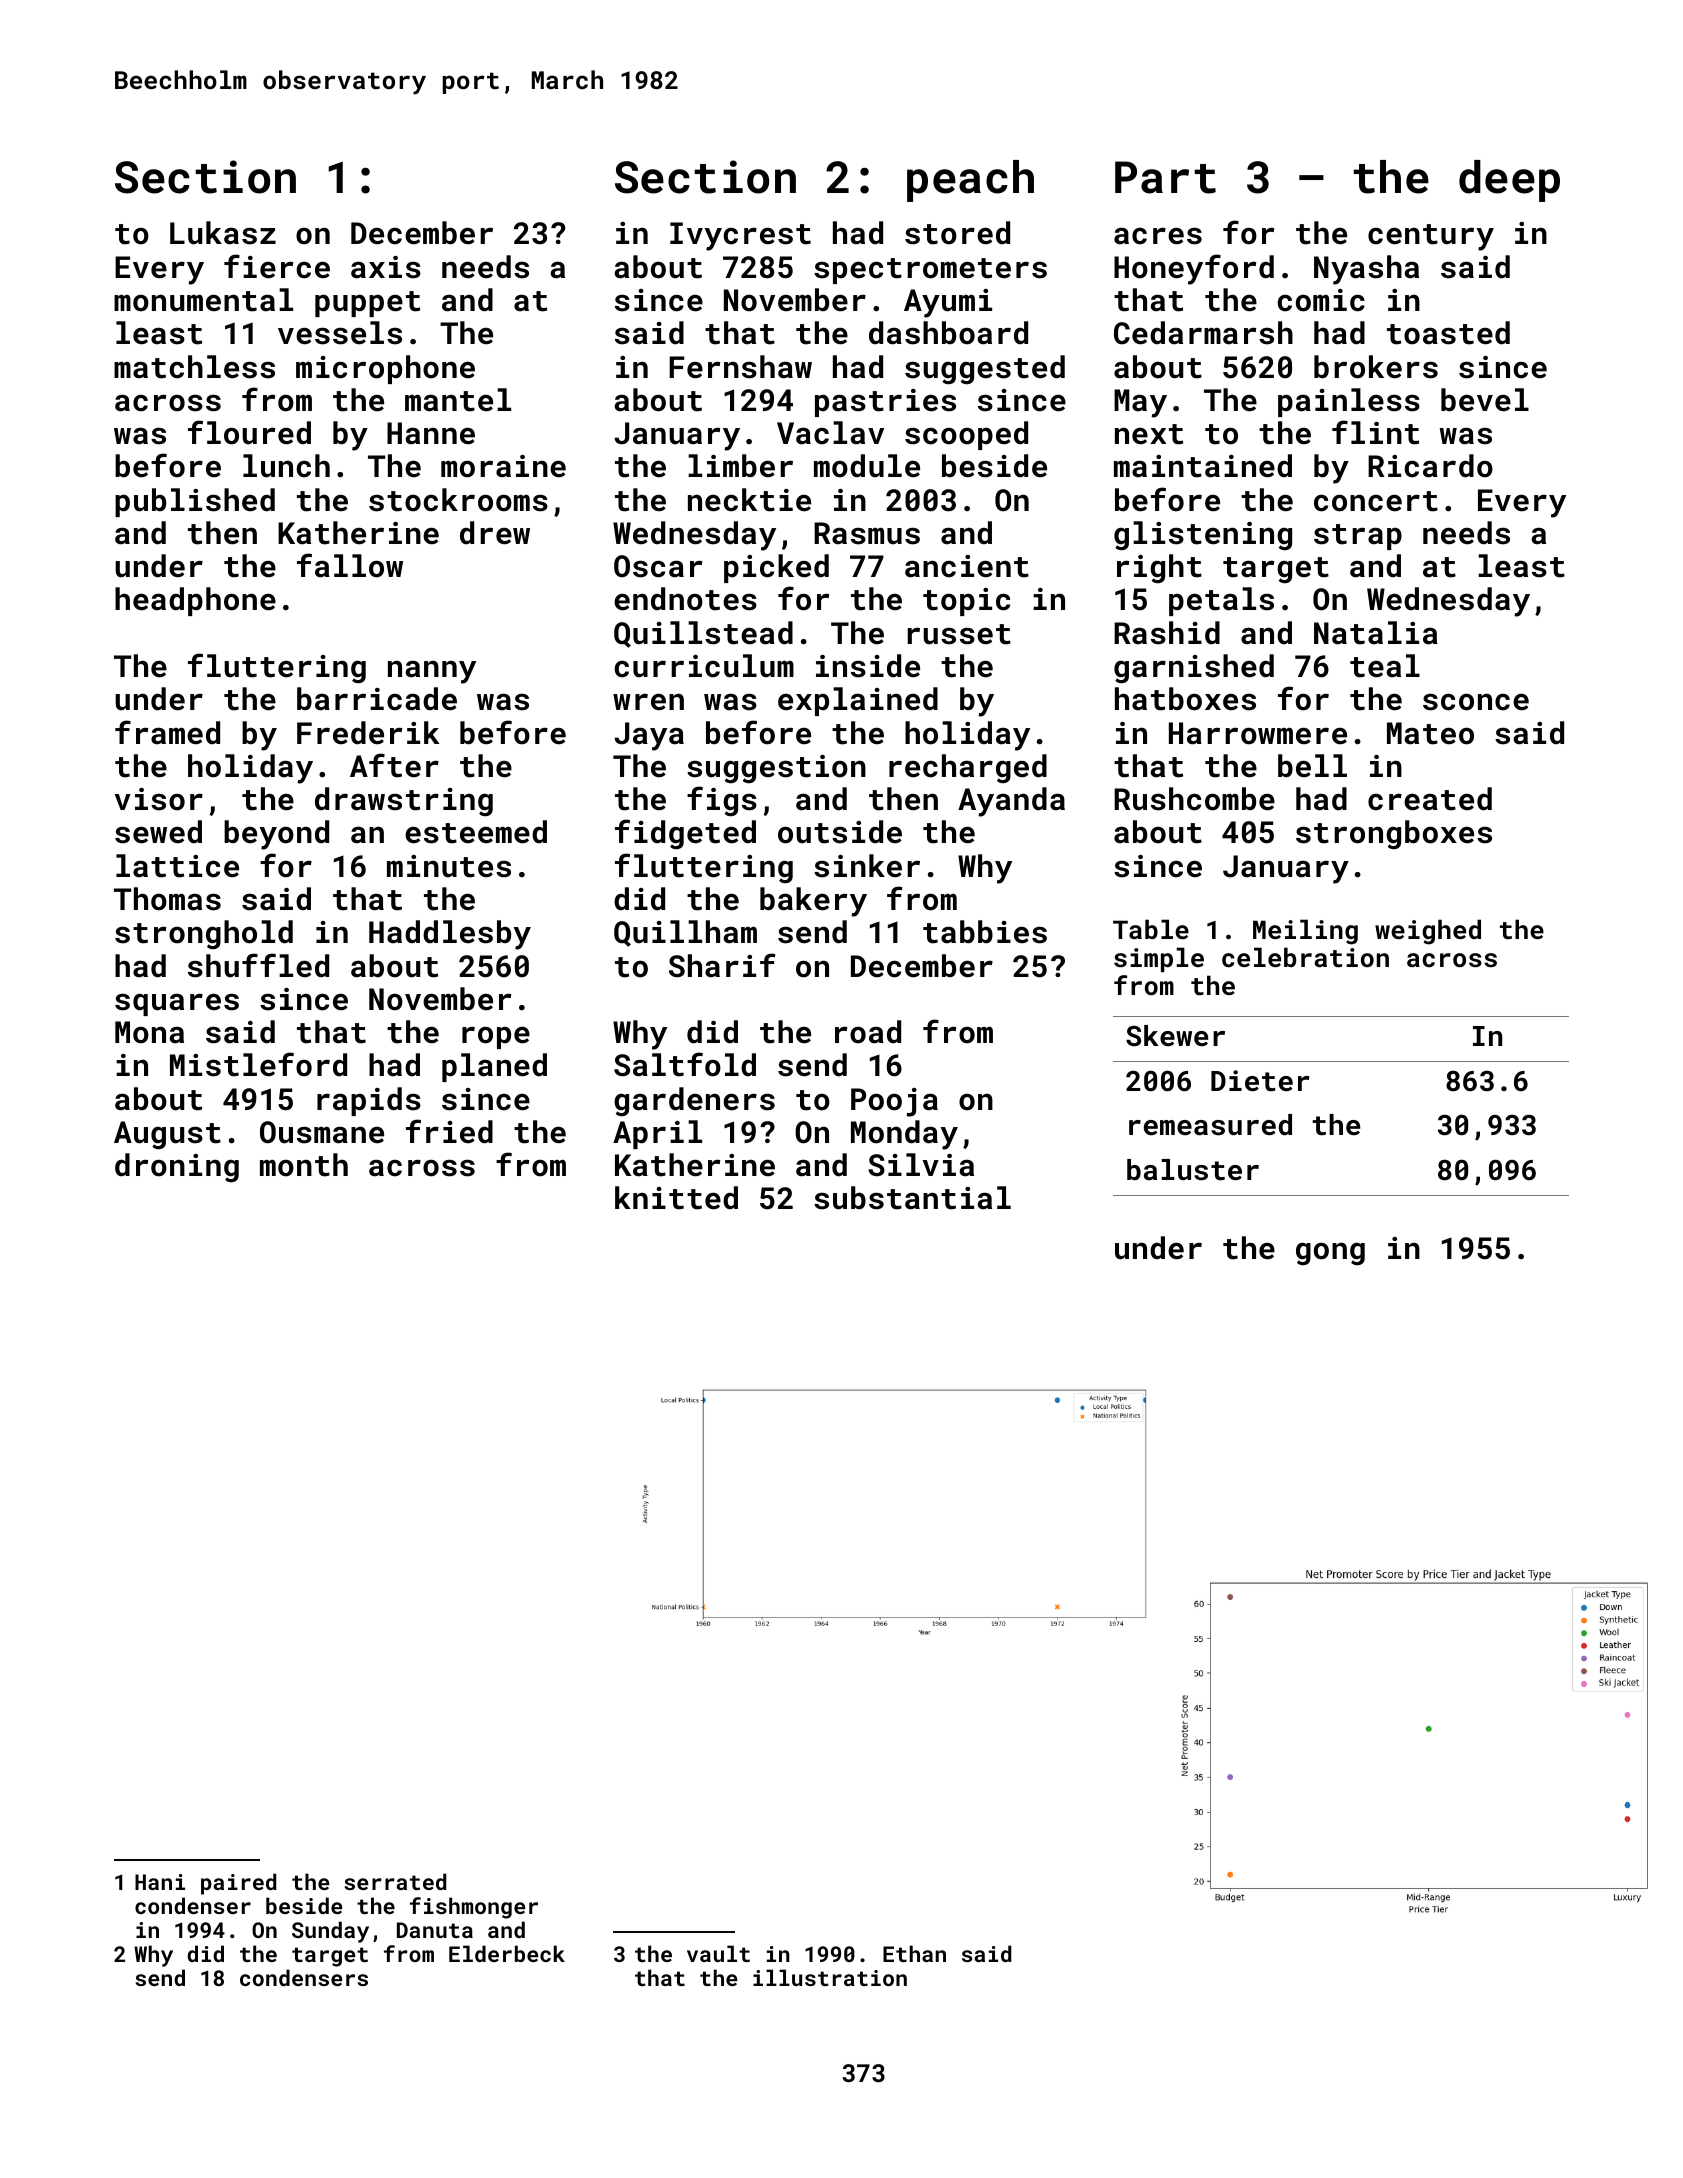 The height and width of the page is (2178, 1683). What do you see at coordinates (1165, 177) in the page?
I see `Part` at bounding box center [1165, 177].
